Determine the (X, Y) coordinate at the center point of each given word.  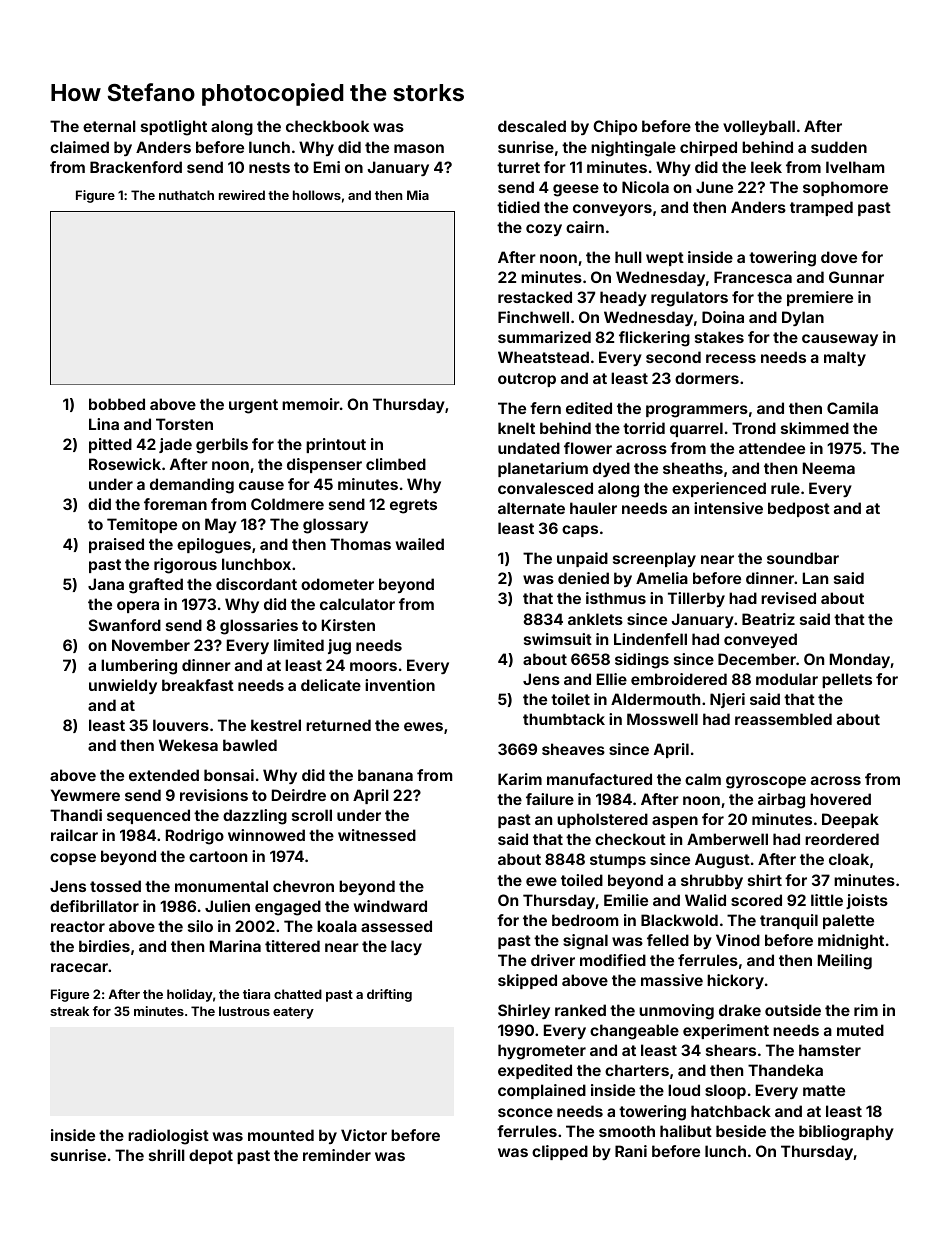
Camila (852, 408)
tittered (292, 946)
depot (211, 1156)
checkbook (327, 126)
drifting (389, 995)
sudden (839, 147)
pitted (110, 445)
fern (545, 408)
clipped (560, 1152)
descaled (532, 126)
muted (860, 1030)
